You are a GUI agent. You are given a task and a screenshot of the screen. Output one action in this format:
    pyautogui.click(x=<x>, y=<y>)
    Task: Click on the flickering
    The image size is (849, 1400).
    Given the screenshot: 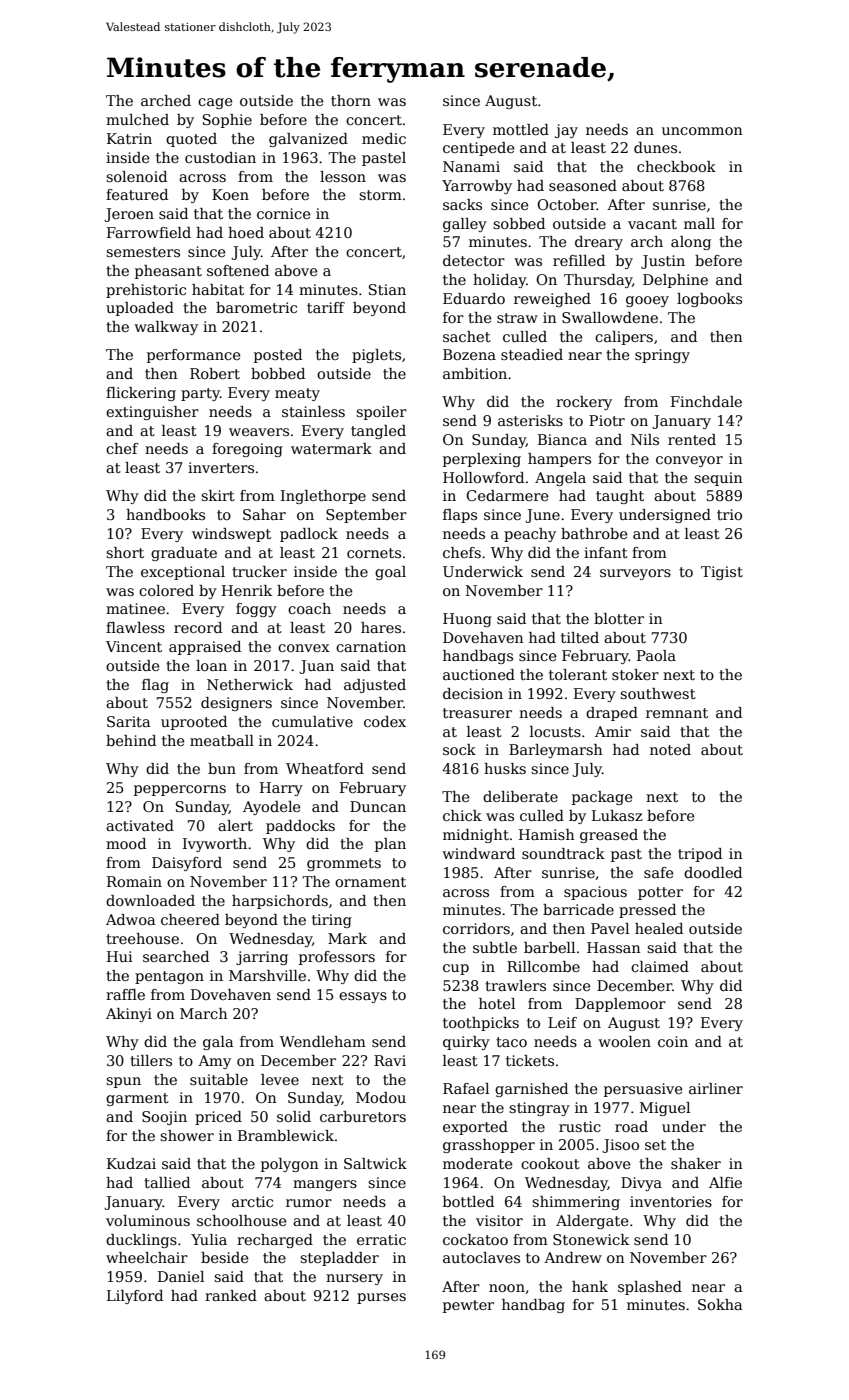 What is the action you would take?
    pyautogui.click(x=141, y=394)
